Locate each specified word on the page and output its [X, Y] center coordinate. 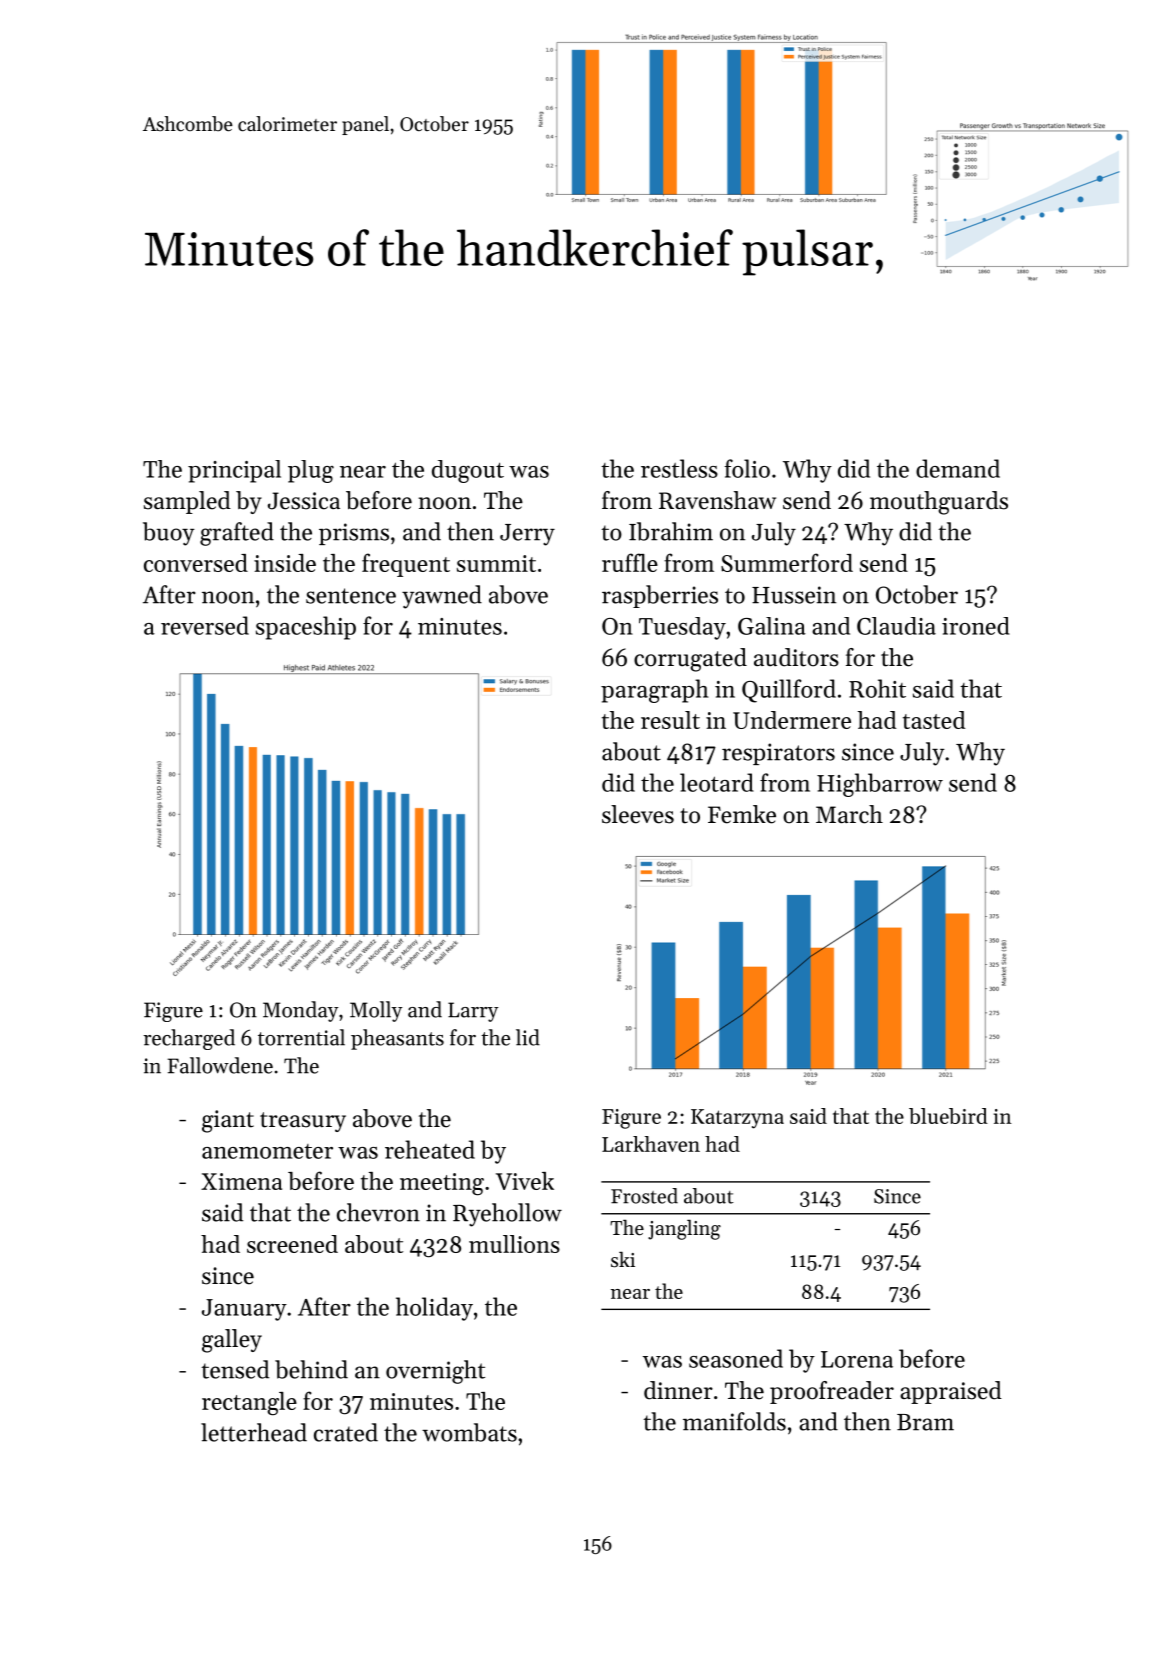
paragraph [655, 691]
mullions [514, 1244]
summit [496, 563]
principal [234, 471]
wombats [469, 1432]
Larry [473, 1012]
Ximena [241, 1181]
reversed [205, 625]
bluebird [948, 1116]
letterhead [254, 1432]
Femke [742, 814]
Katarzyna [737, 1119]
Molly [376, 1011]
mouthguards [939, 503]
